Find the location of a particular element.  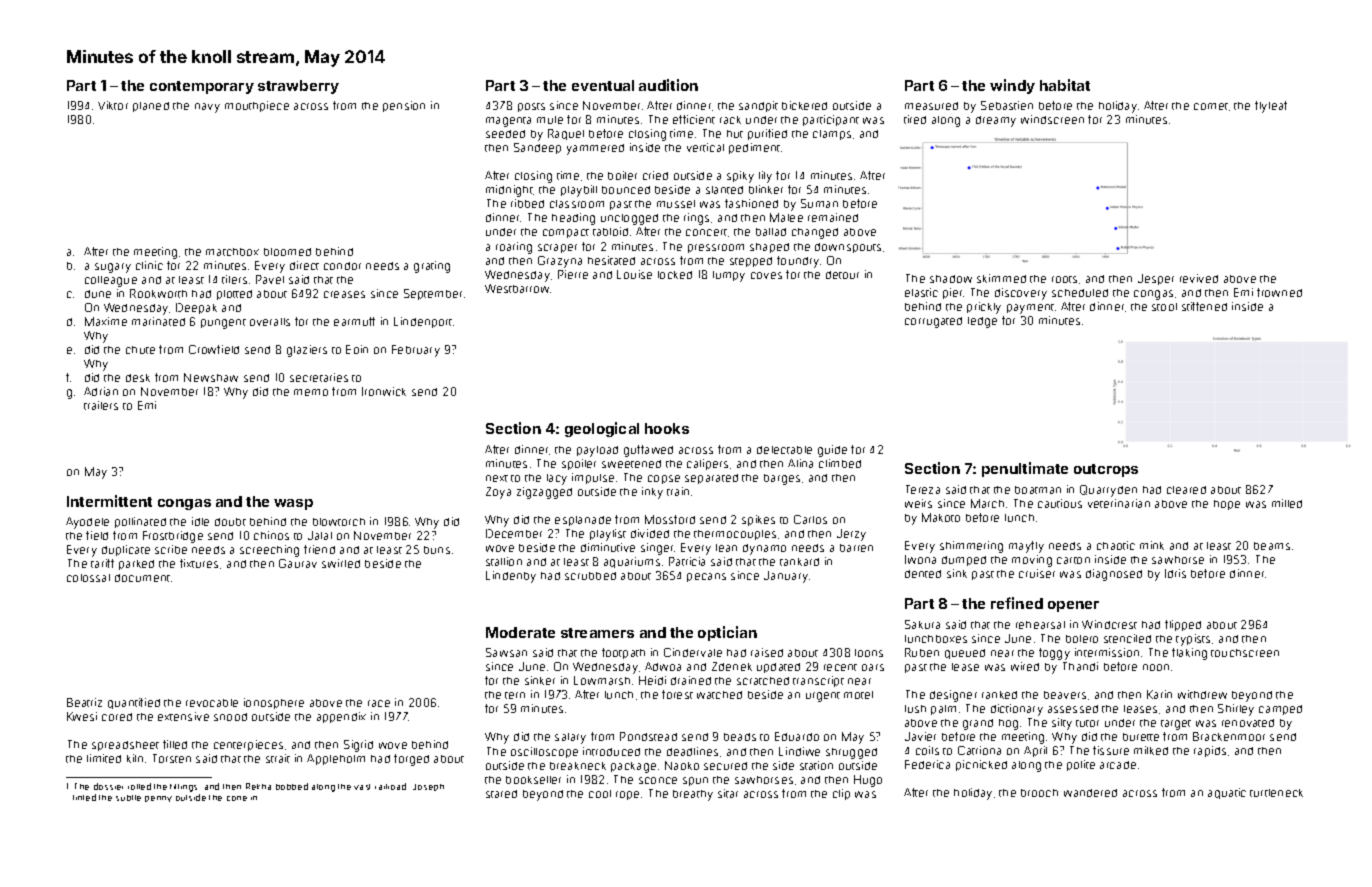

measured is located at coordinates (931, 106).
